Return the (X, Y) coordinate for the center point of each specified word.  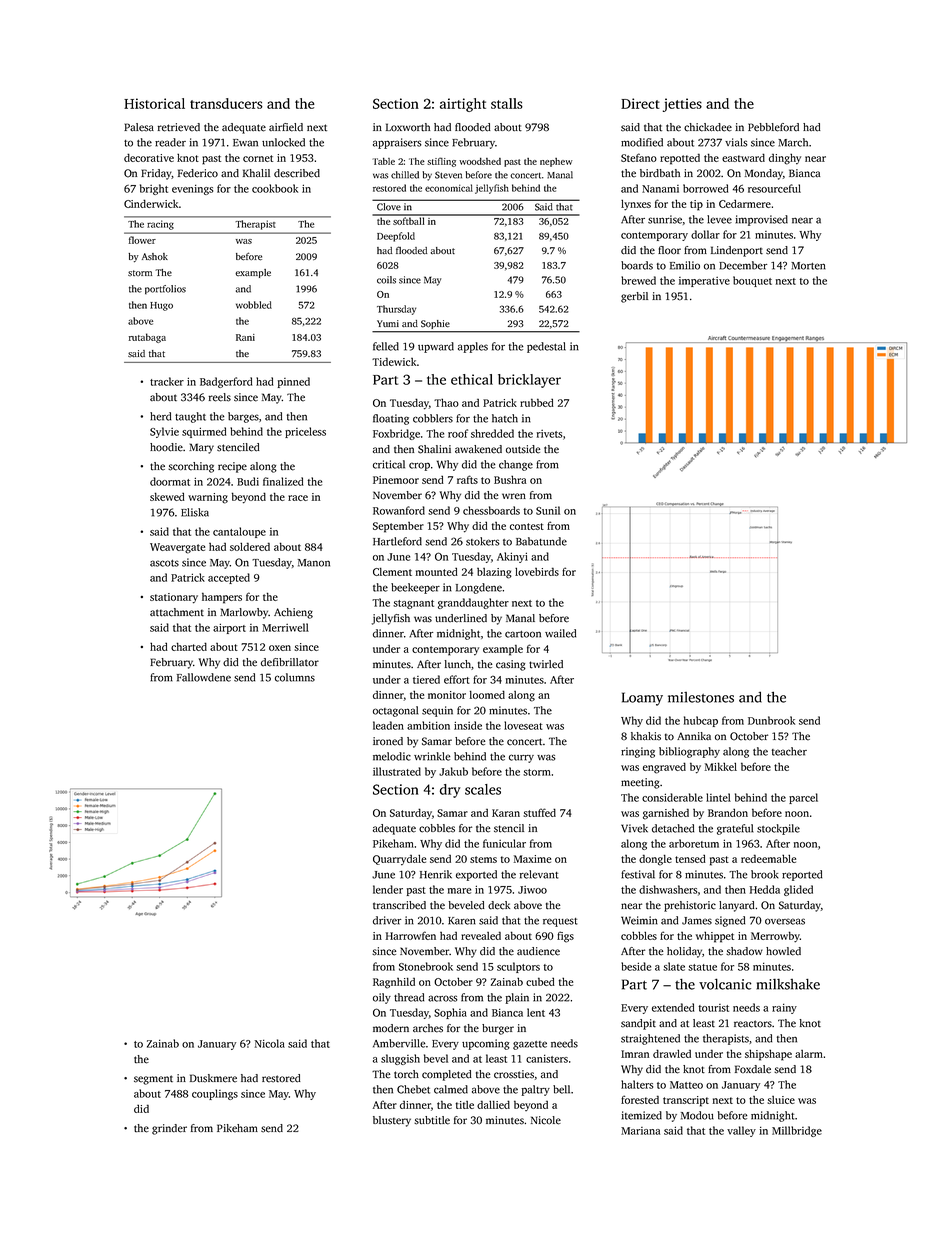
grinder (169, 1129)
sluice (781, 1100)
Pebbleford (773, 127)
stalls (507, 103)
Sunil (548, 510)
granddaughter (473, 603)
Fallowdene (204, 677)
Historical (154, 103)
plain (517, 998)
